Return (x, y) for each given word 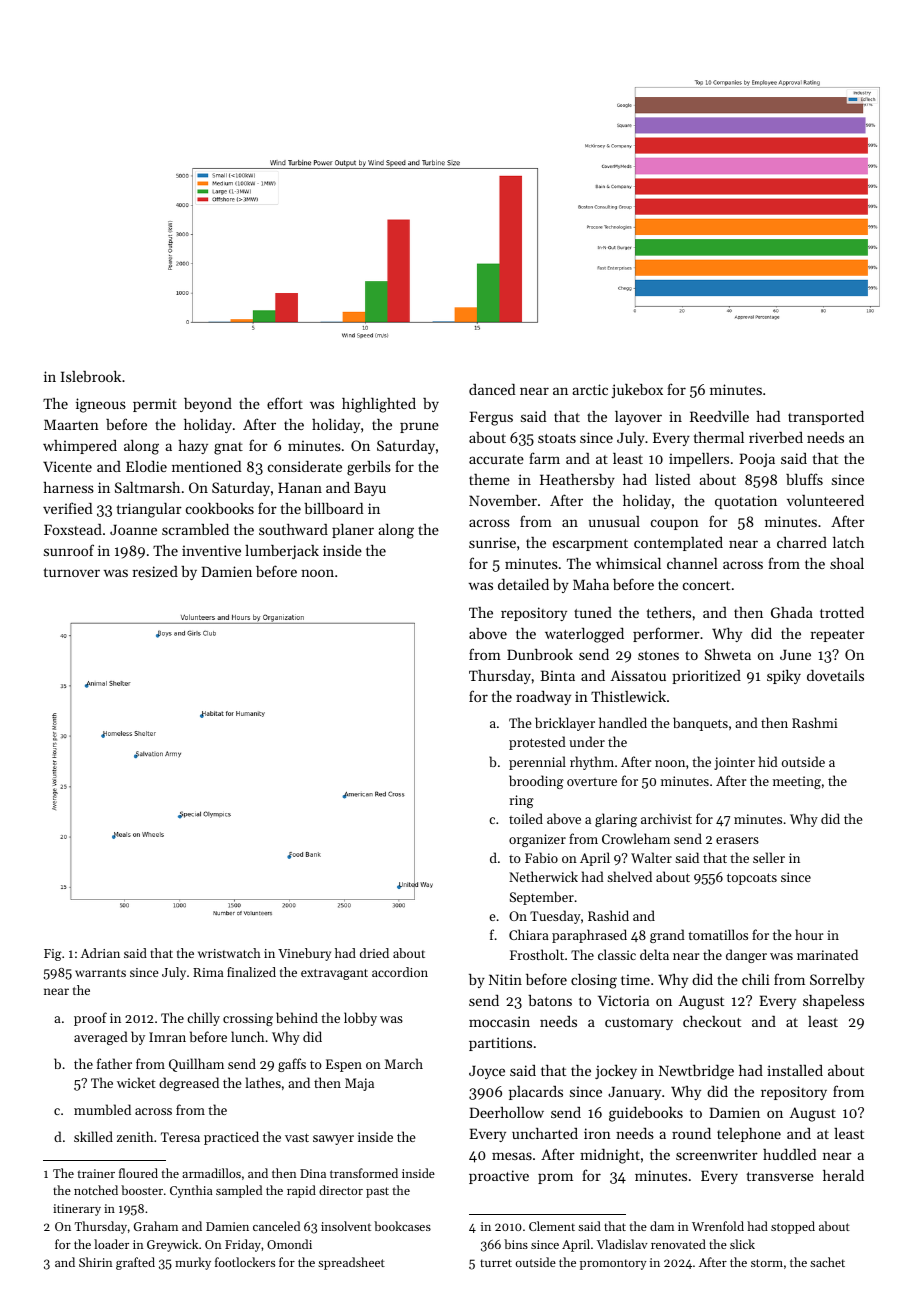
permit (155, 405)
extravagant (334, 974)
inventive (211, 550)
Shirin (95, 1262)
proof (90, 1019)
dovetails (835, 675)
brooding (536, 782)
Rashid (608, 915)
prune (419, 427)
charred (802, 542)
